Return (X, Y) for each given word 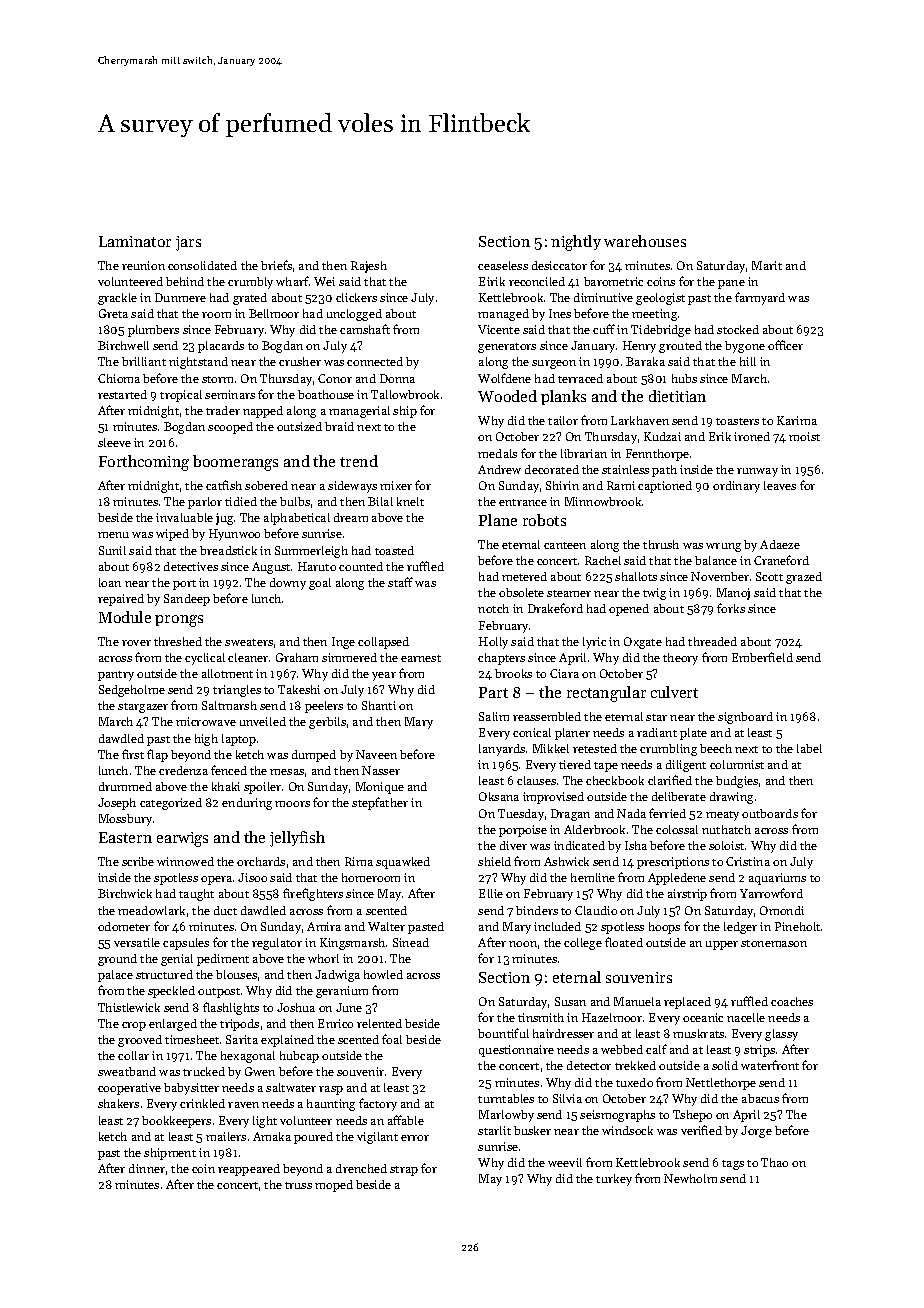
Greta (113, 313)
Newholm (690, 1178)
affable (406, 1120)
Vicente (499, 329)
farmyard (760, 298)
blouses (236, 974)
